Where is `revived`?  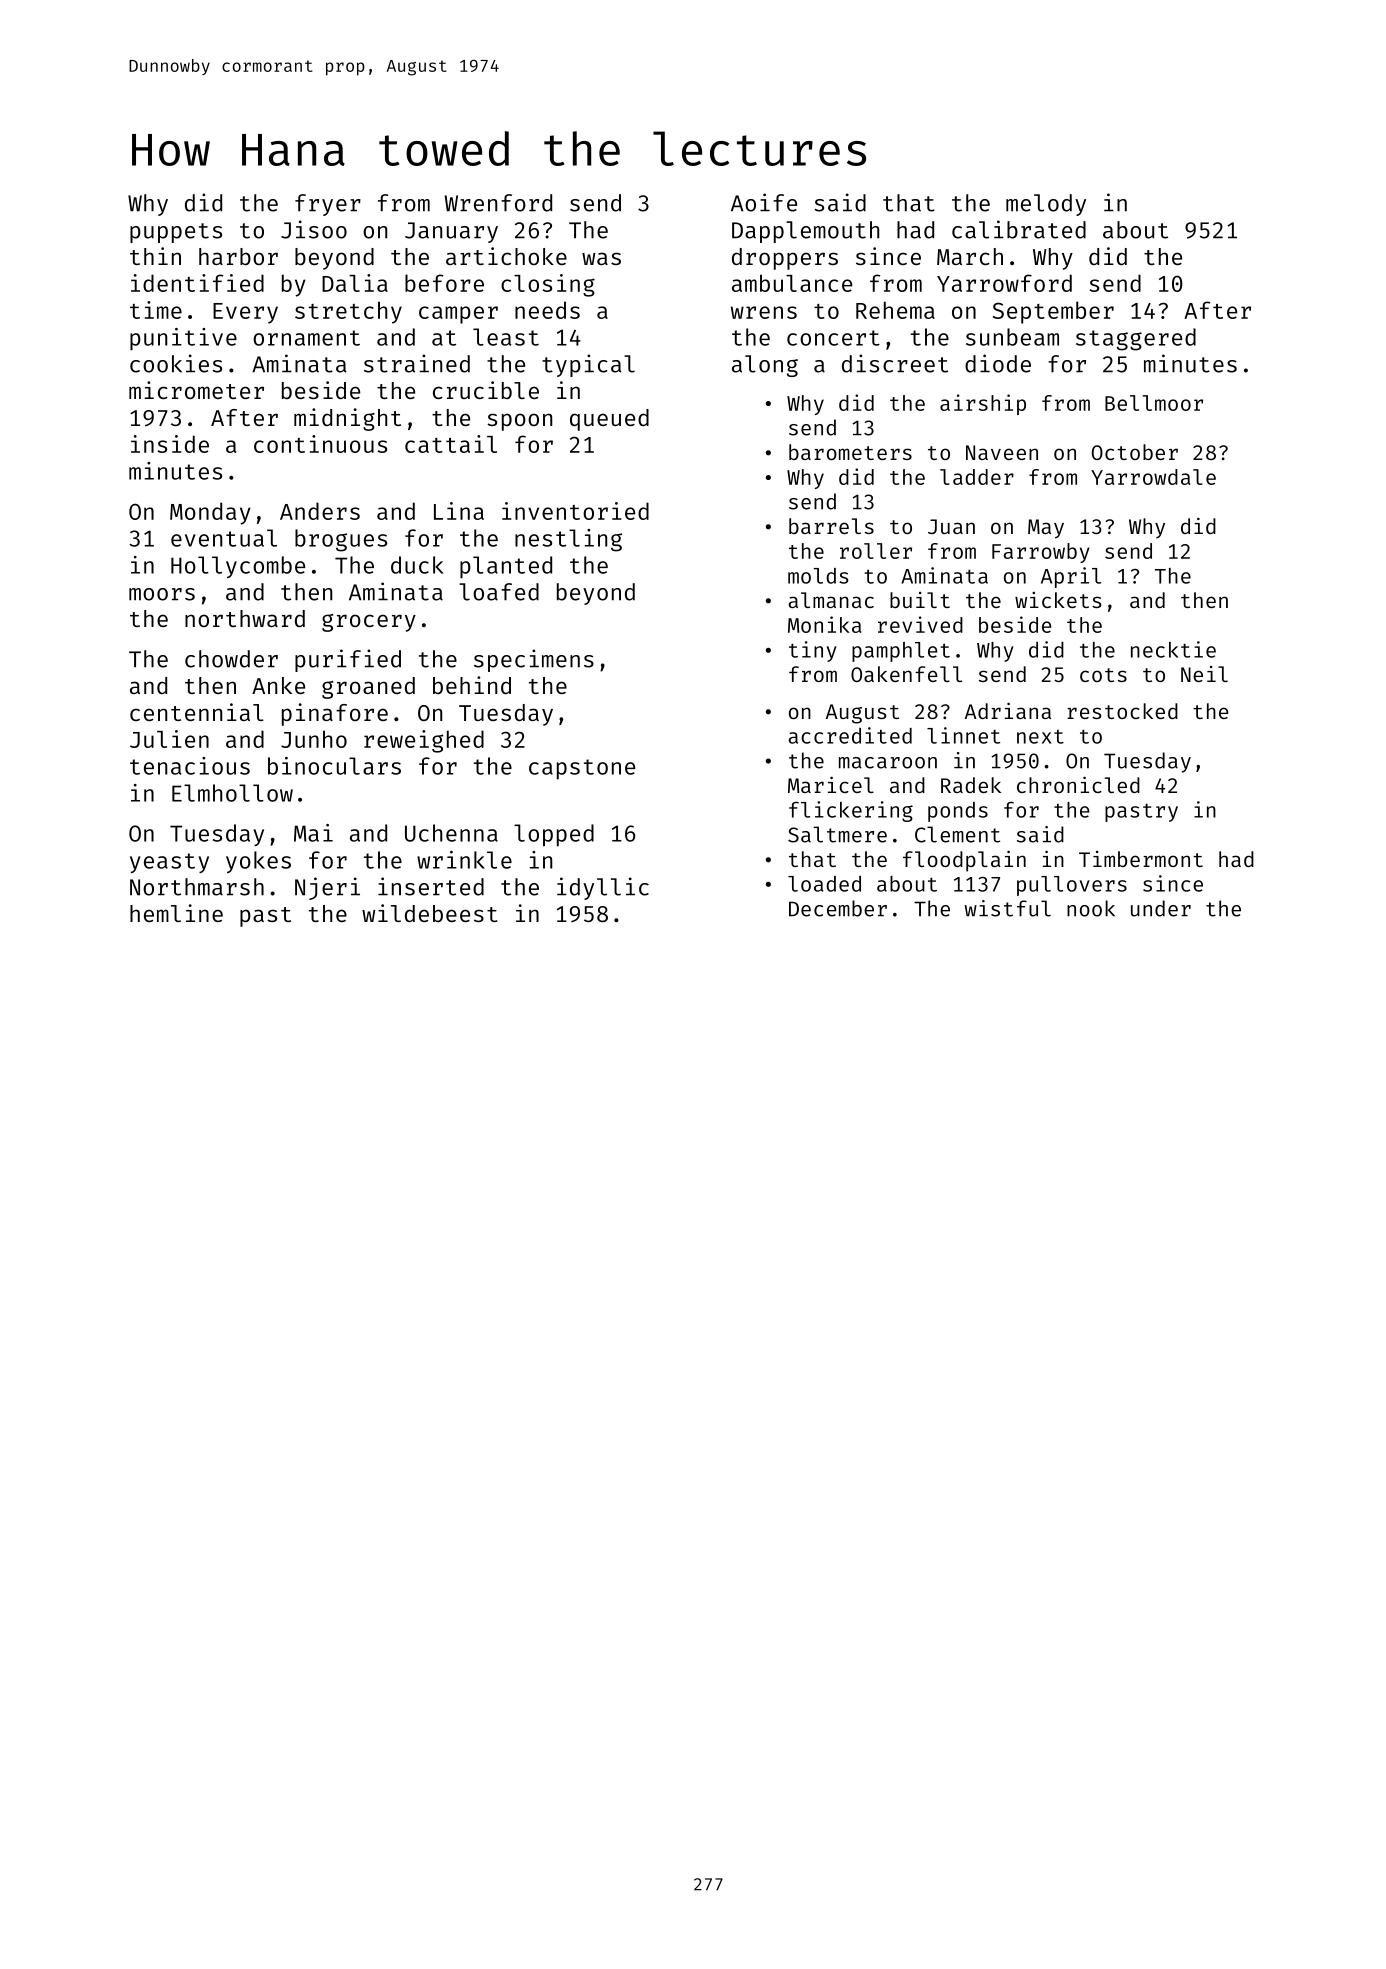
revived is located at coordinates (920, 624).
